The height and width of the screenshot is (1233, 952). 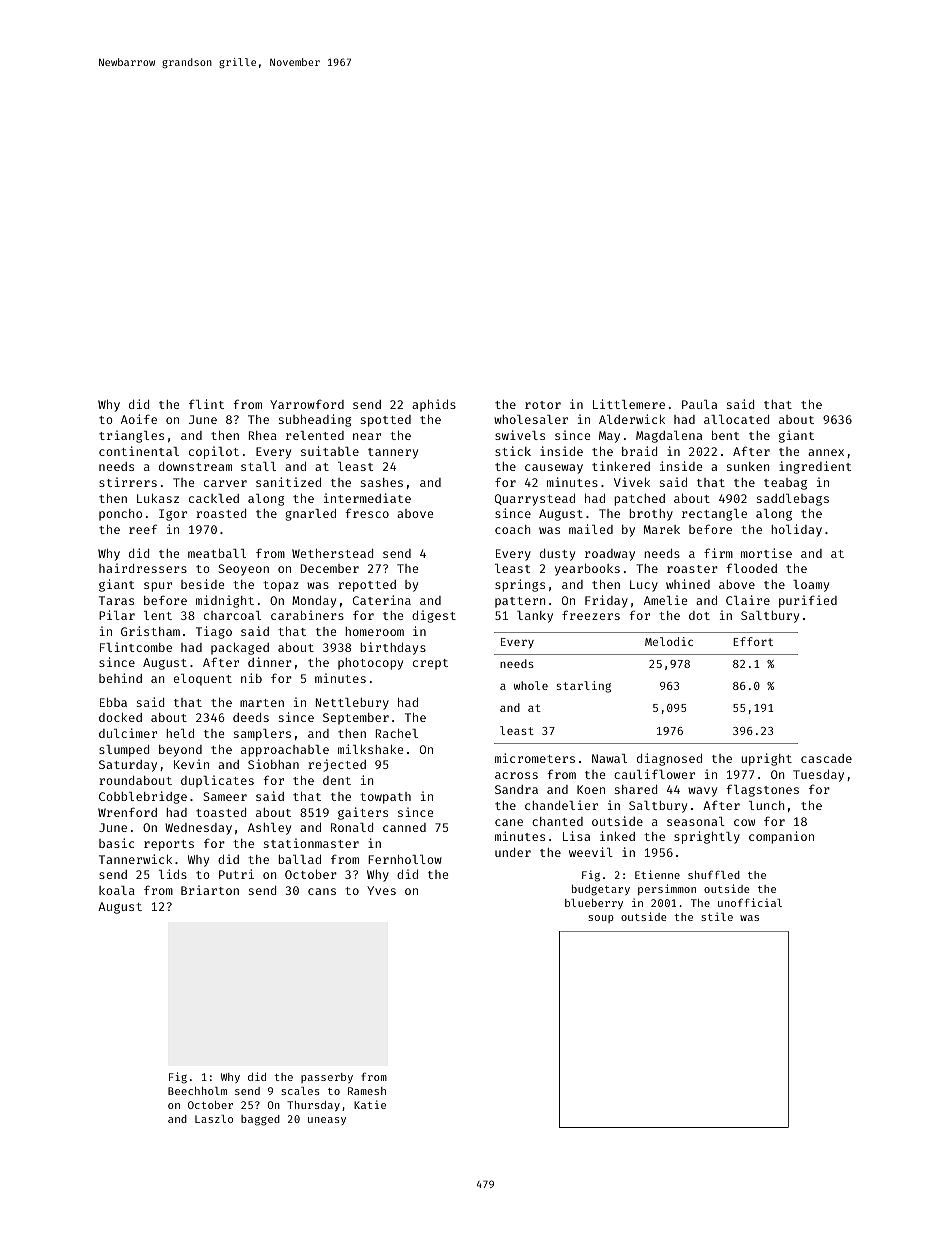 I want to click on Koen, so click(x=591, y=789).
